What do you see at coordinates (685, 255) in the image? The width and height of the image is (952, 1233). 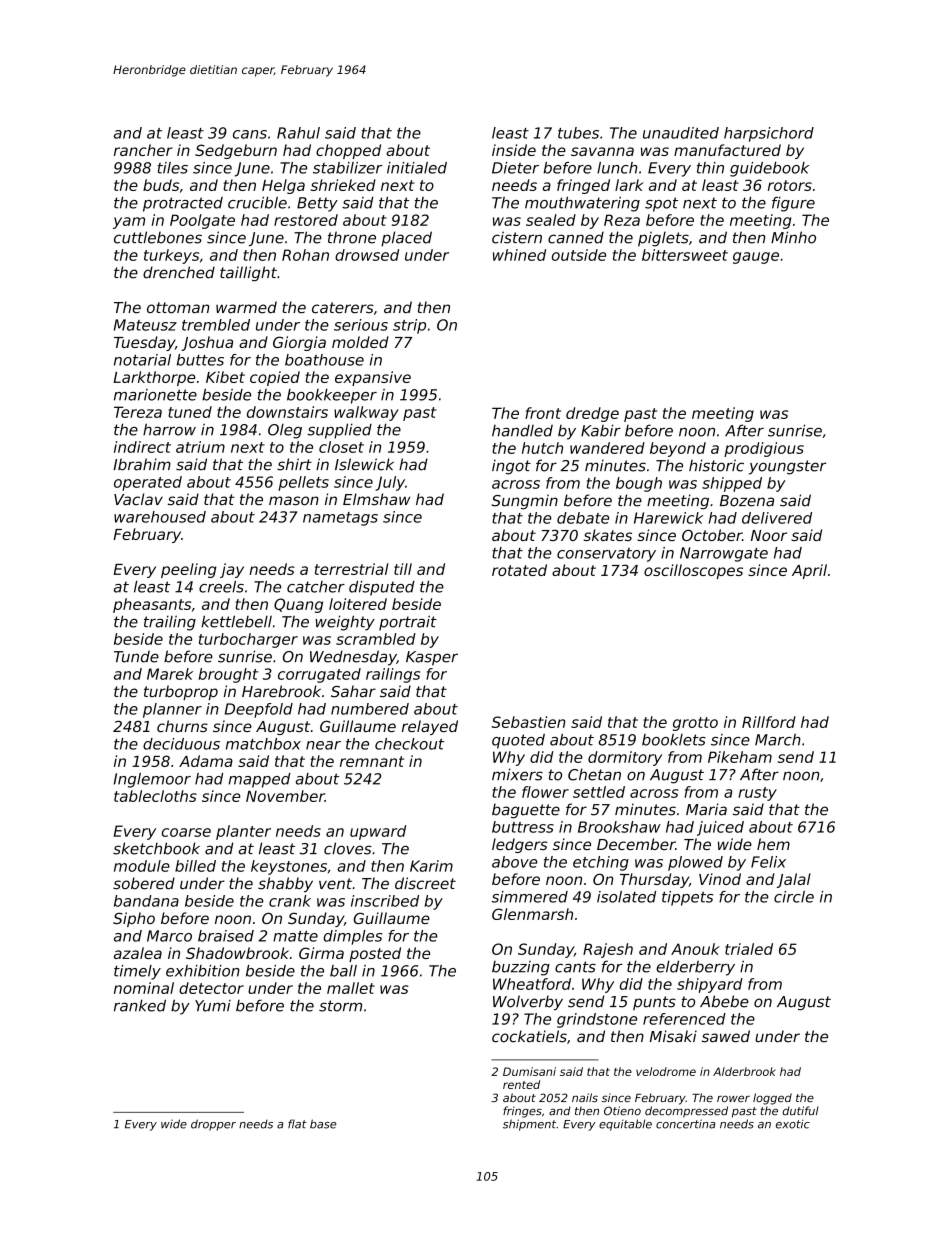 I see `bittersweet` at bounding box center [685, 255].
